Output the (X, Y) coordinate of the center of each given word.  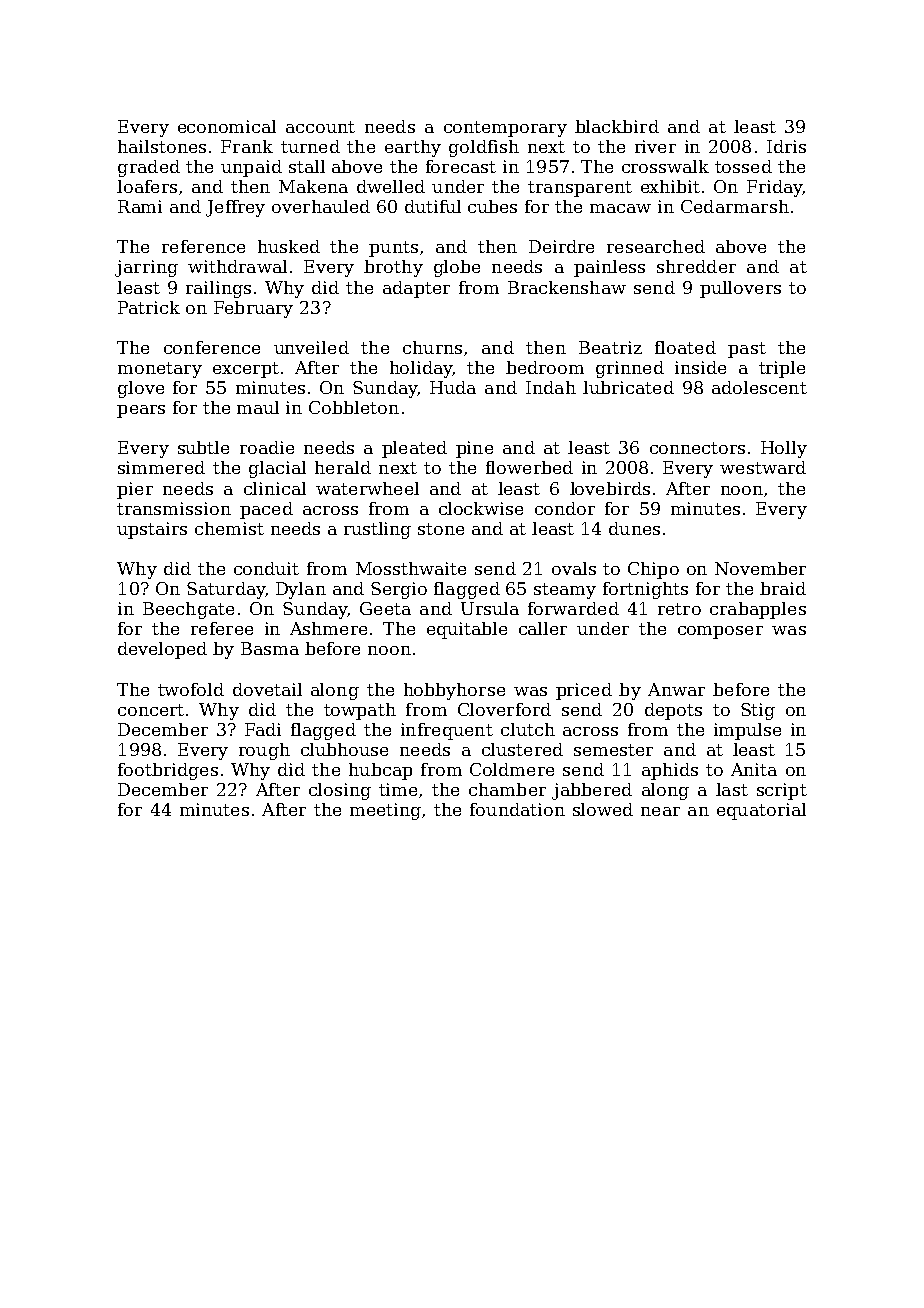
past (747, 350)
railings (218, 289)
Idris (786, 146)
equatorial (761, 811)
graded (149, 168)
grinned (630, 369)
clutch (528, 729)
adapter (416, 289)
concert (151, 710)
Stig (758, 711)
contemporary (505, 129)
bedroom (545, 367)
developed (162, 650)
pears (141, 411)
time (398, 789)
